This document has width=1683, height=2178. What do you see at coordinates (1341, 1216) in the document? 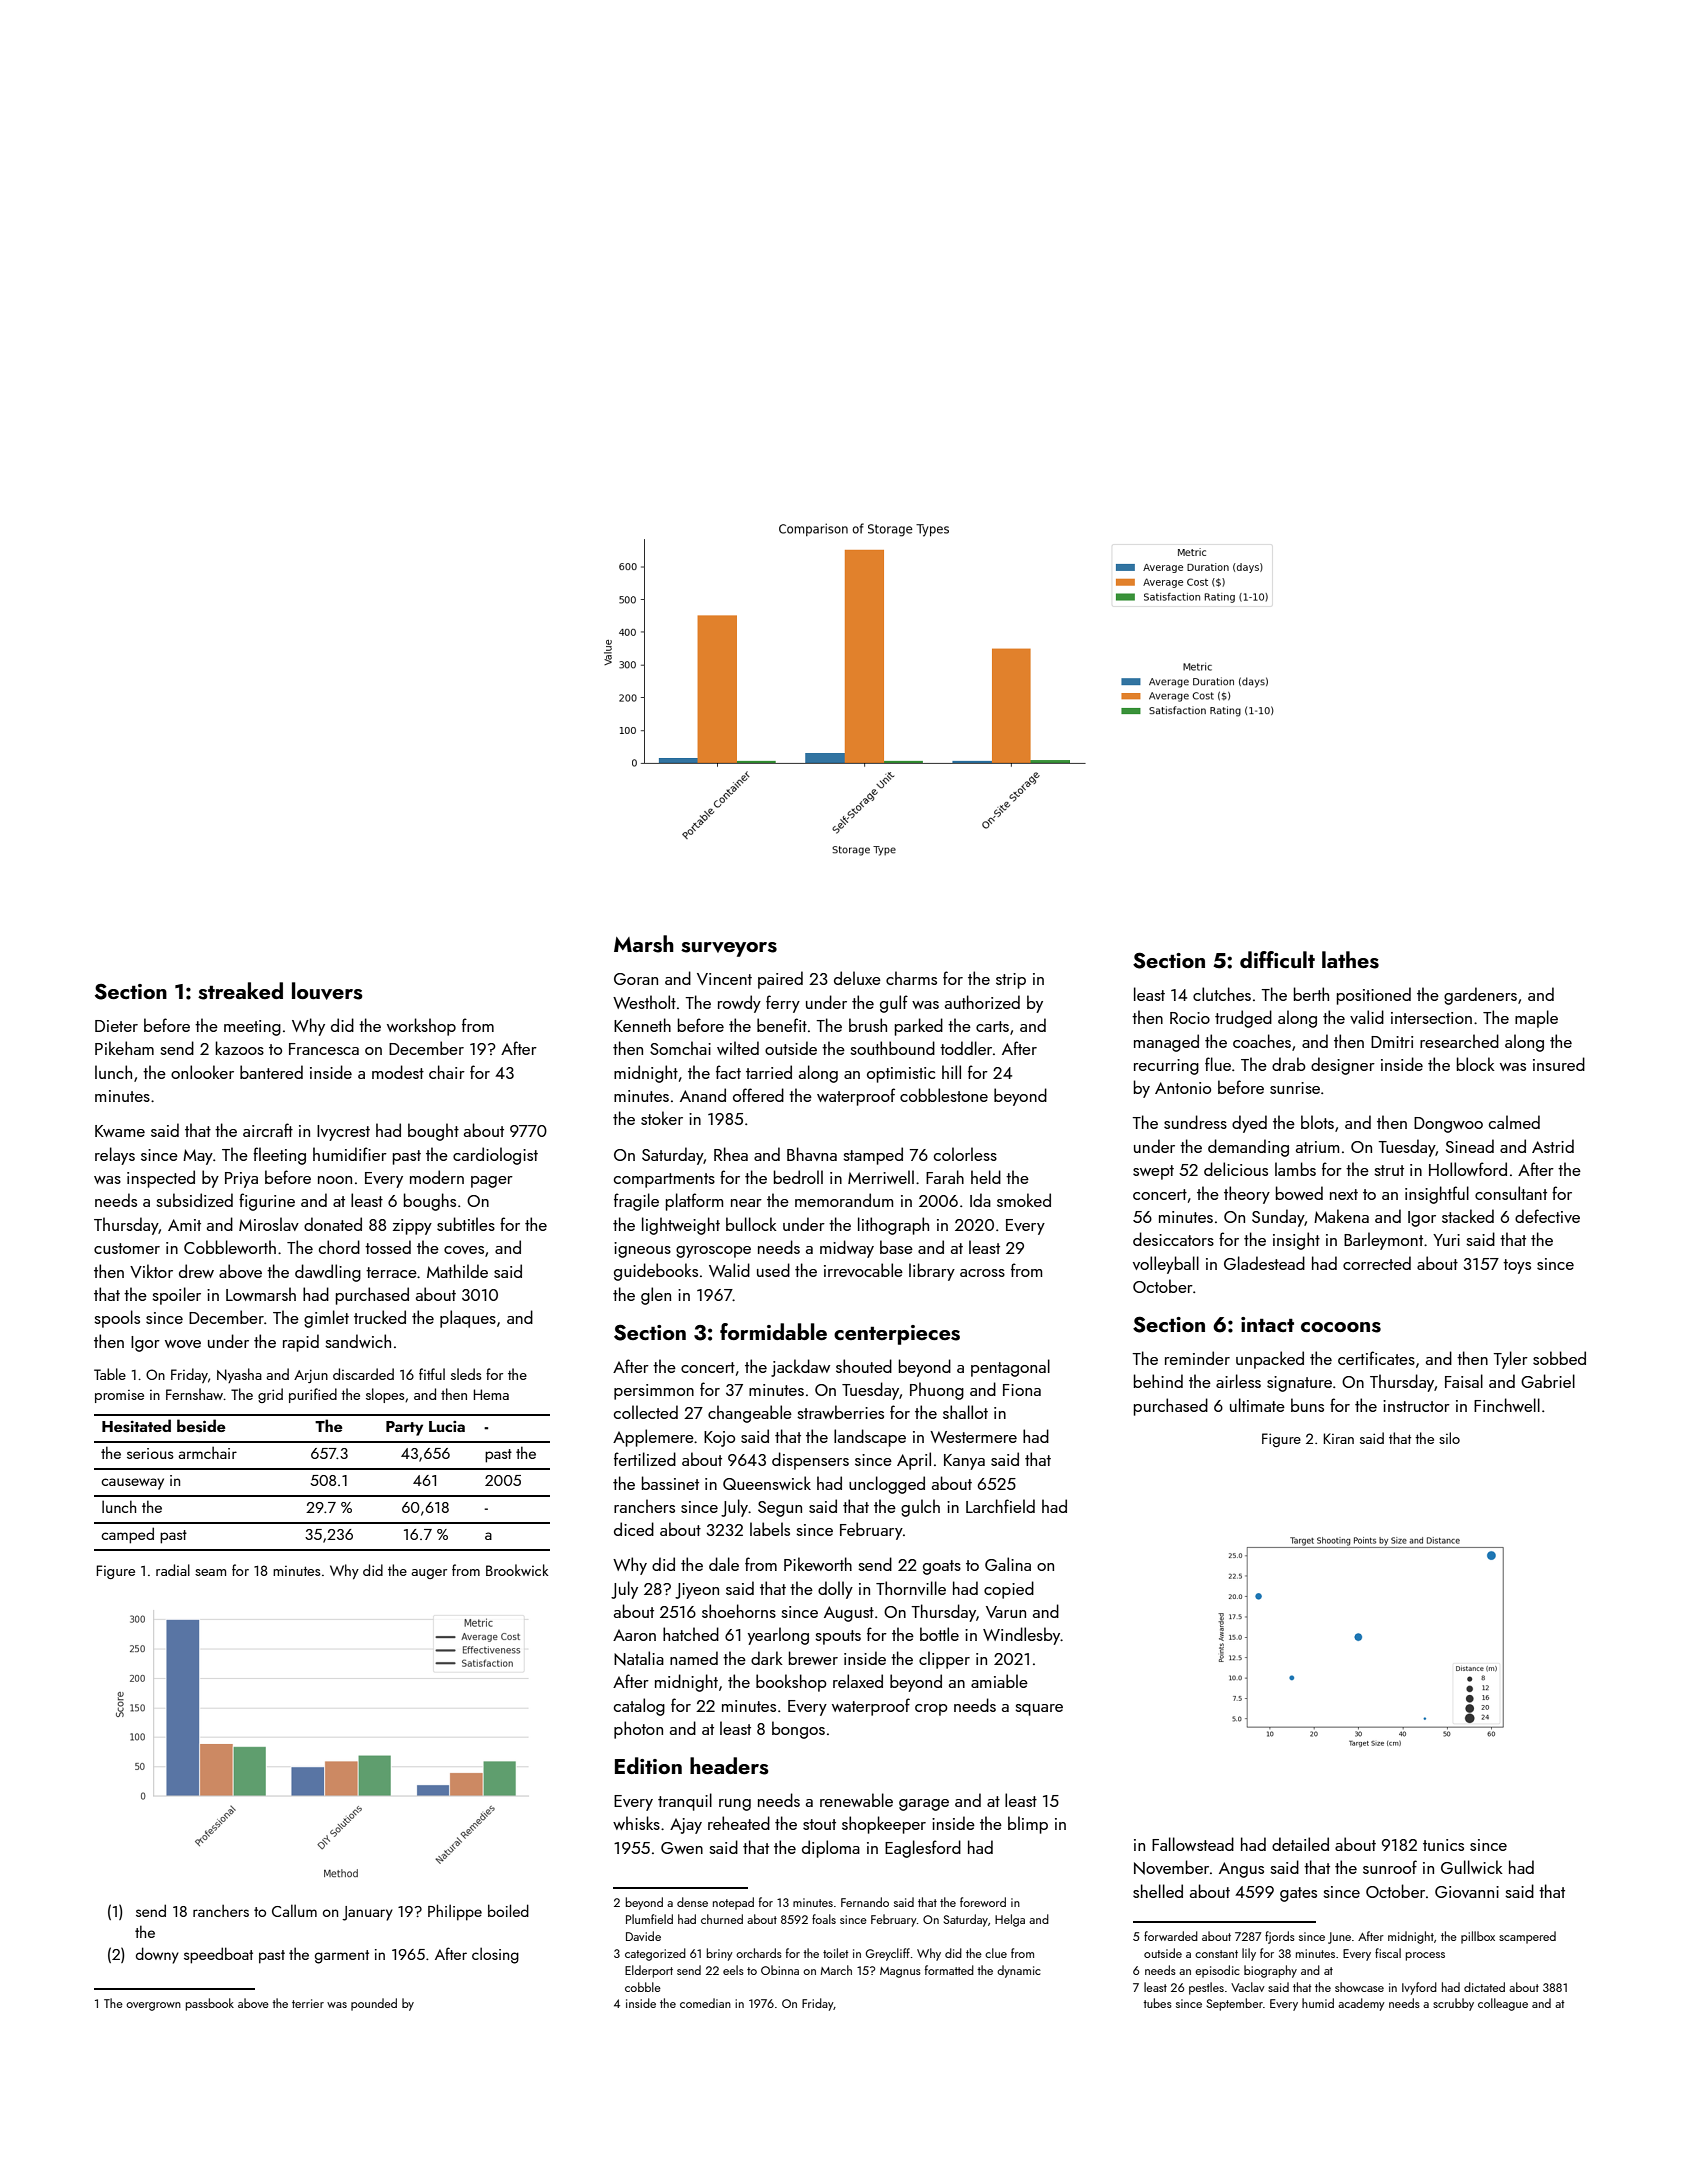
I see `Makena` at bounding box center [1341, 1216].
